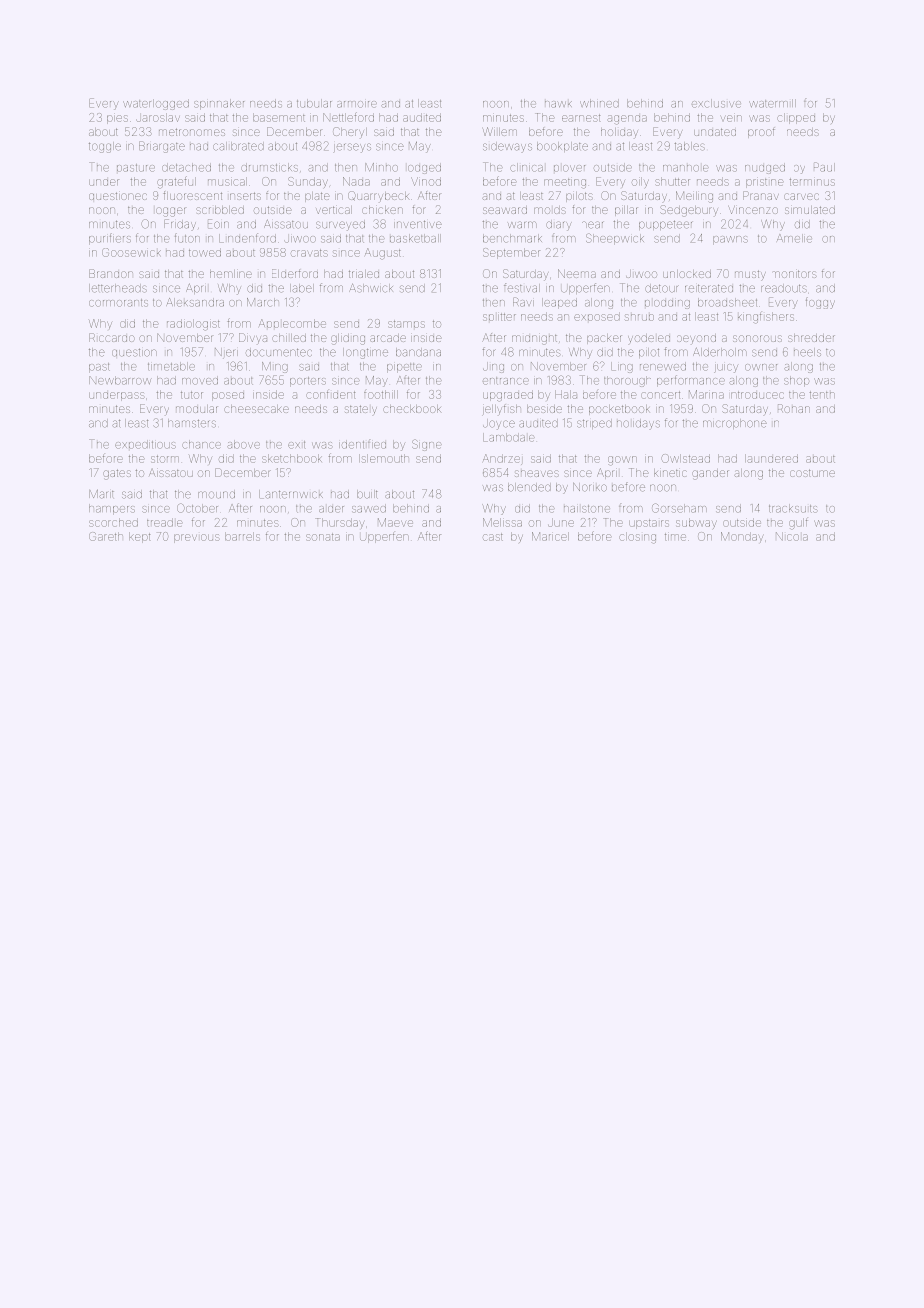 This screenshot has height=1308, width=924. Describe the element at coordinates (139, 537) in the screenshot. I see `kept` at that location.
